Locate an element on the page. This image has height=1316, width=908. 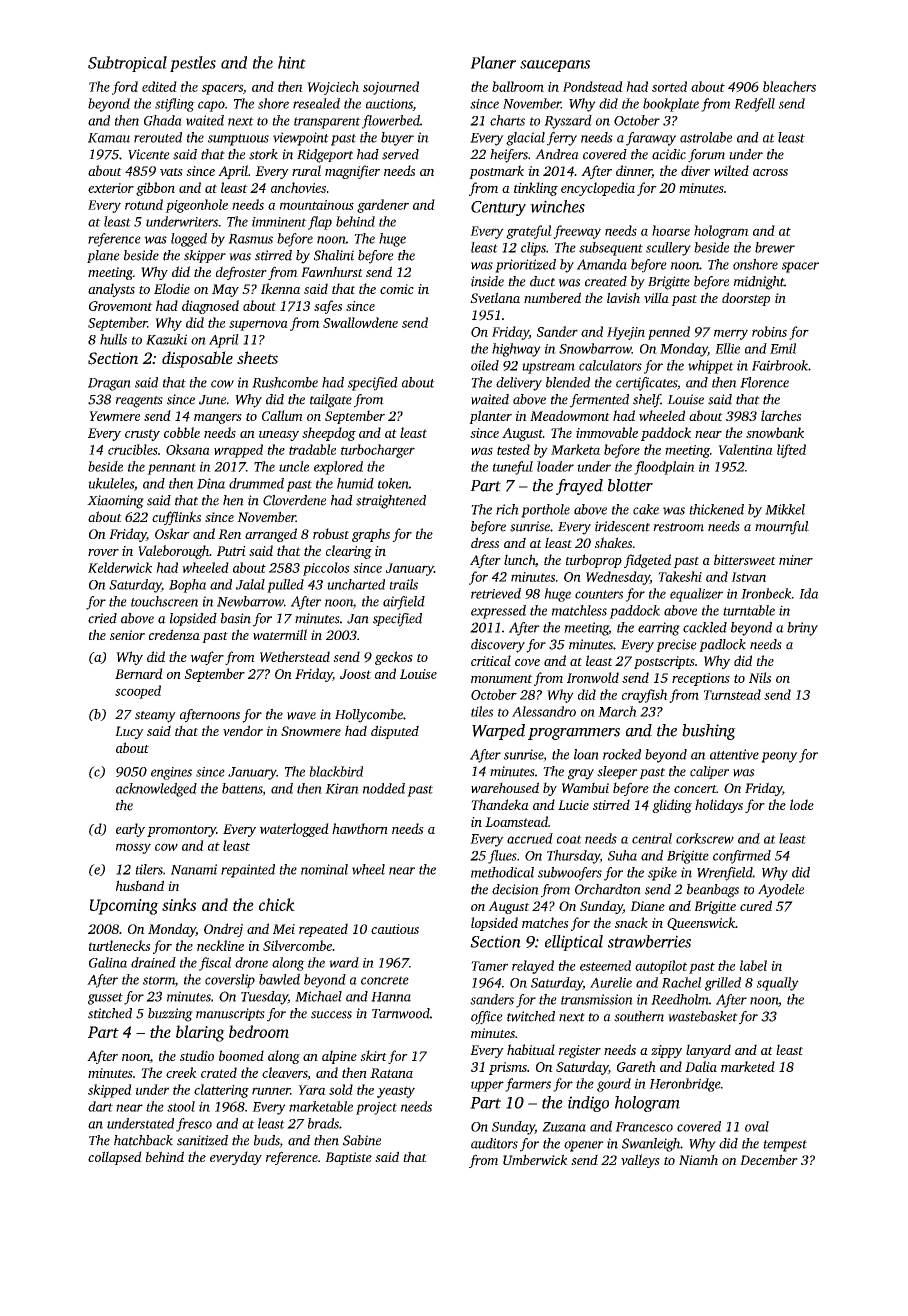
brewer is located at coordinates (775, 247).
